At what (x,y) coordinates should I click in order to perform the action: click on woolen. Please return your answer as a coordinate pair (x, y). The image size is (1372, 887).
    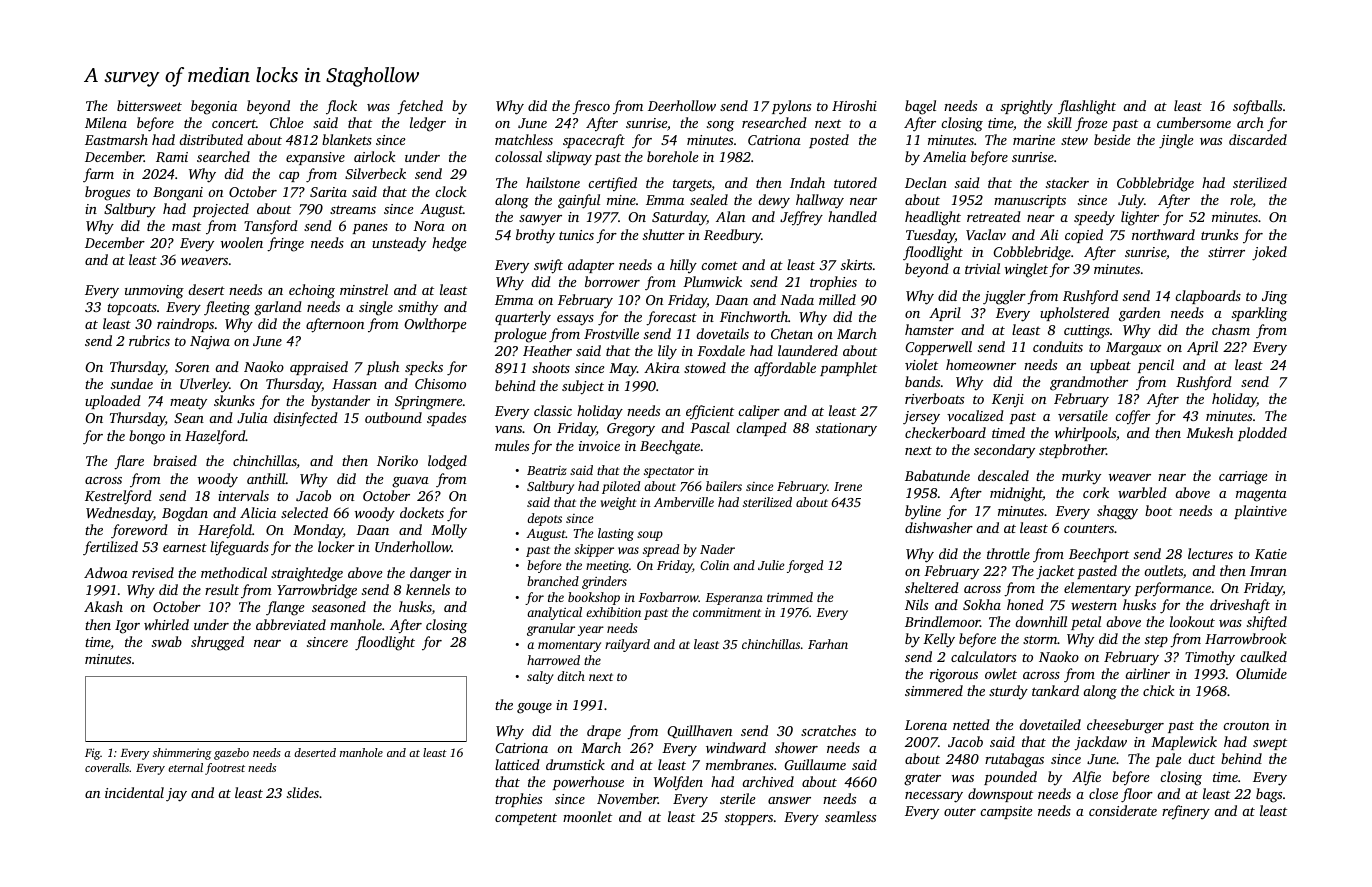
    Looking at the image, I should click on (242, 242).
